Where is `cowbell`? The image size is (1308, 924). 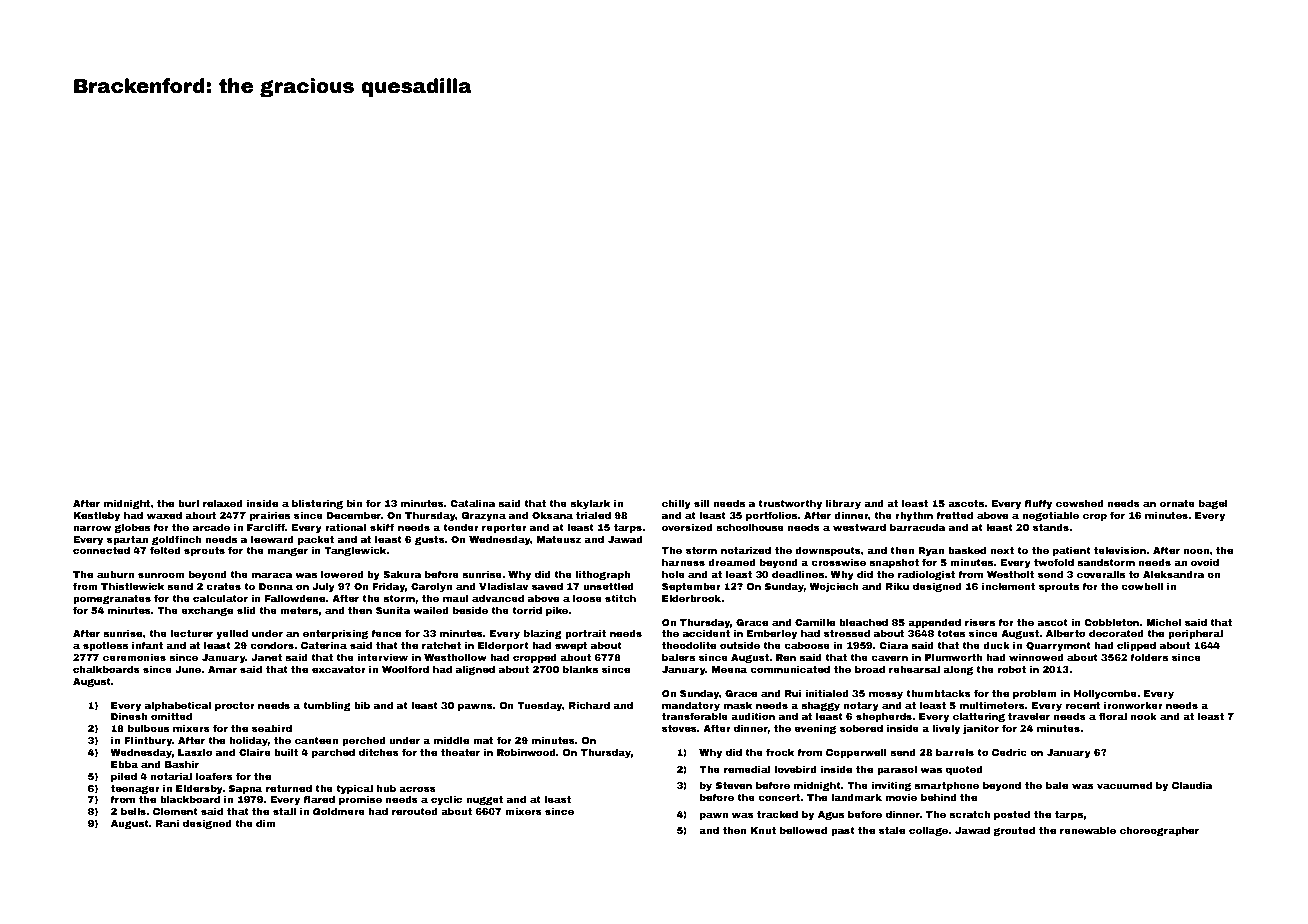
cowbell is located at coordinates (1142, 586).
